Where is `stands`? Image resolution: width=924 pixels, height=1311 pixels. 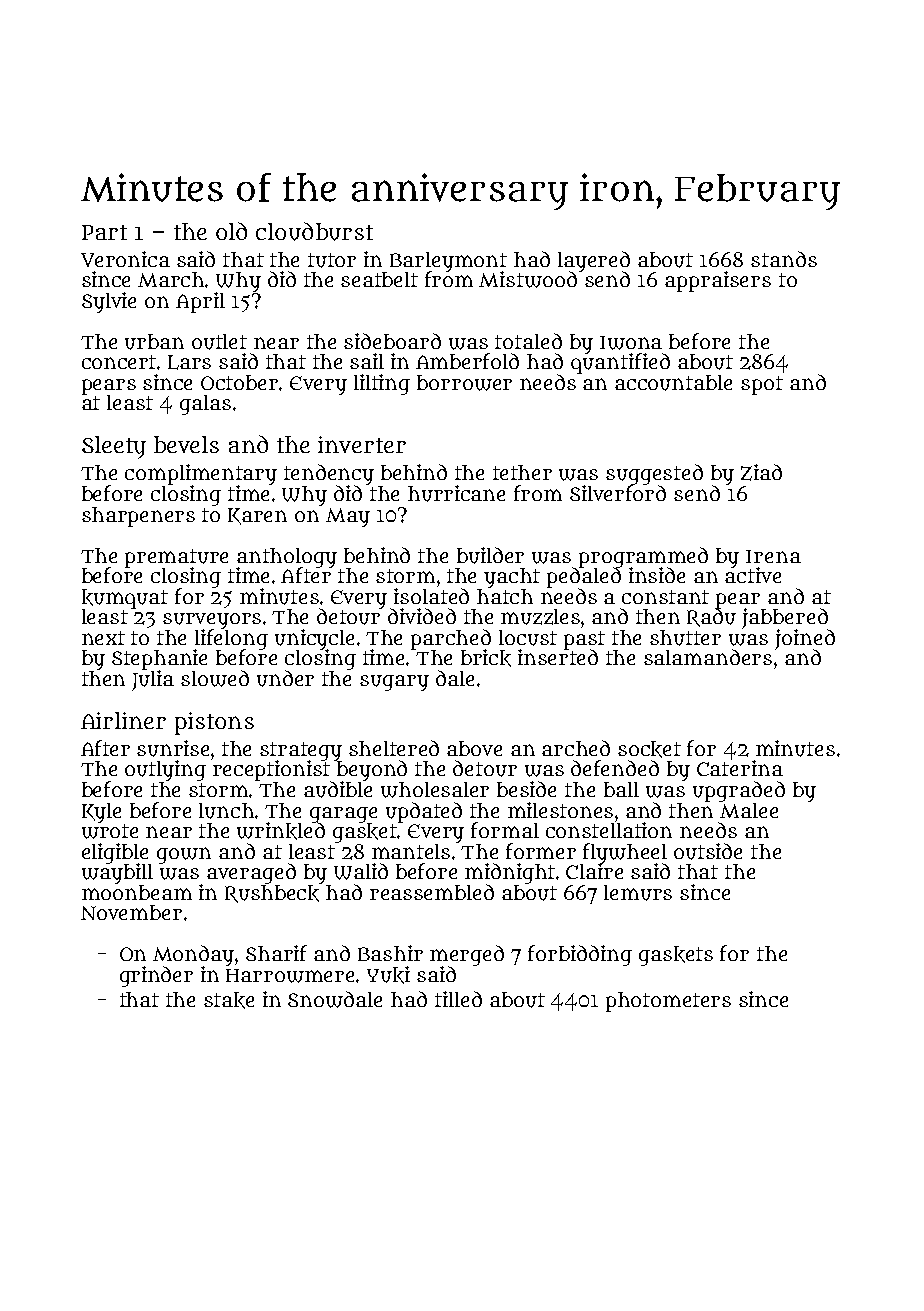 stands is located at coordinates (784, 259).
